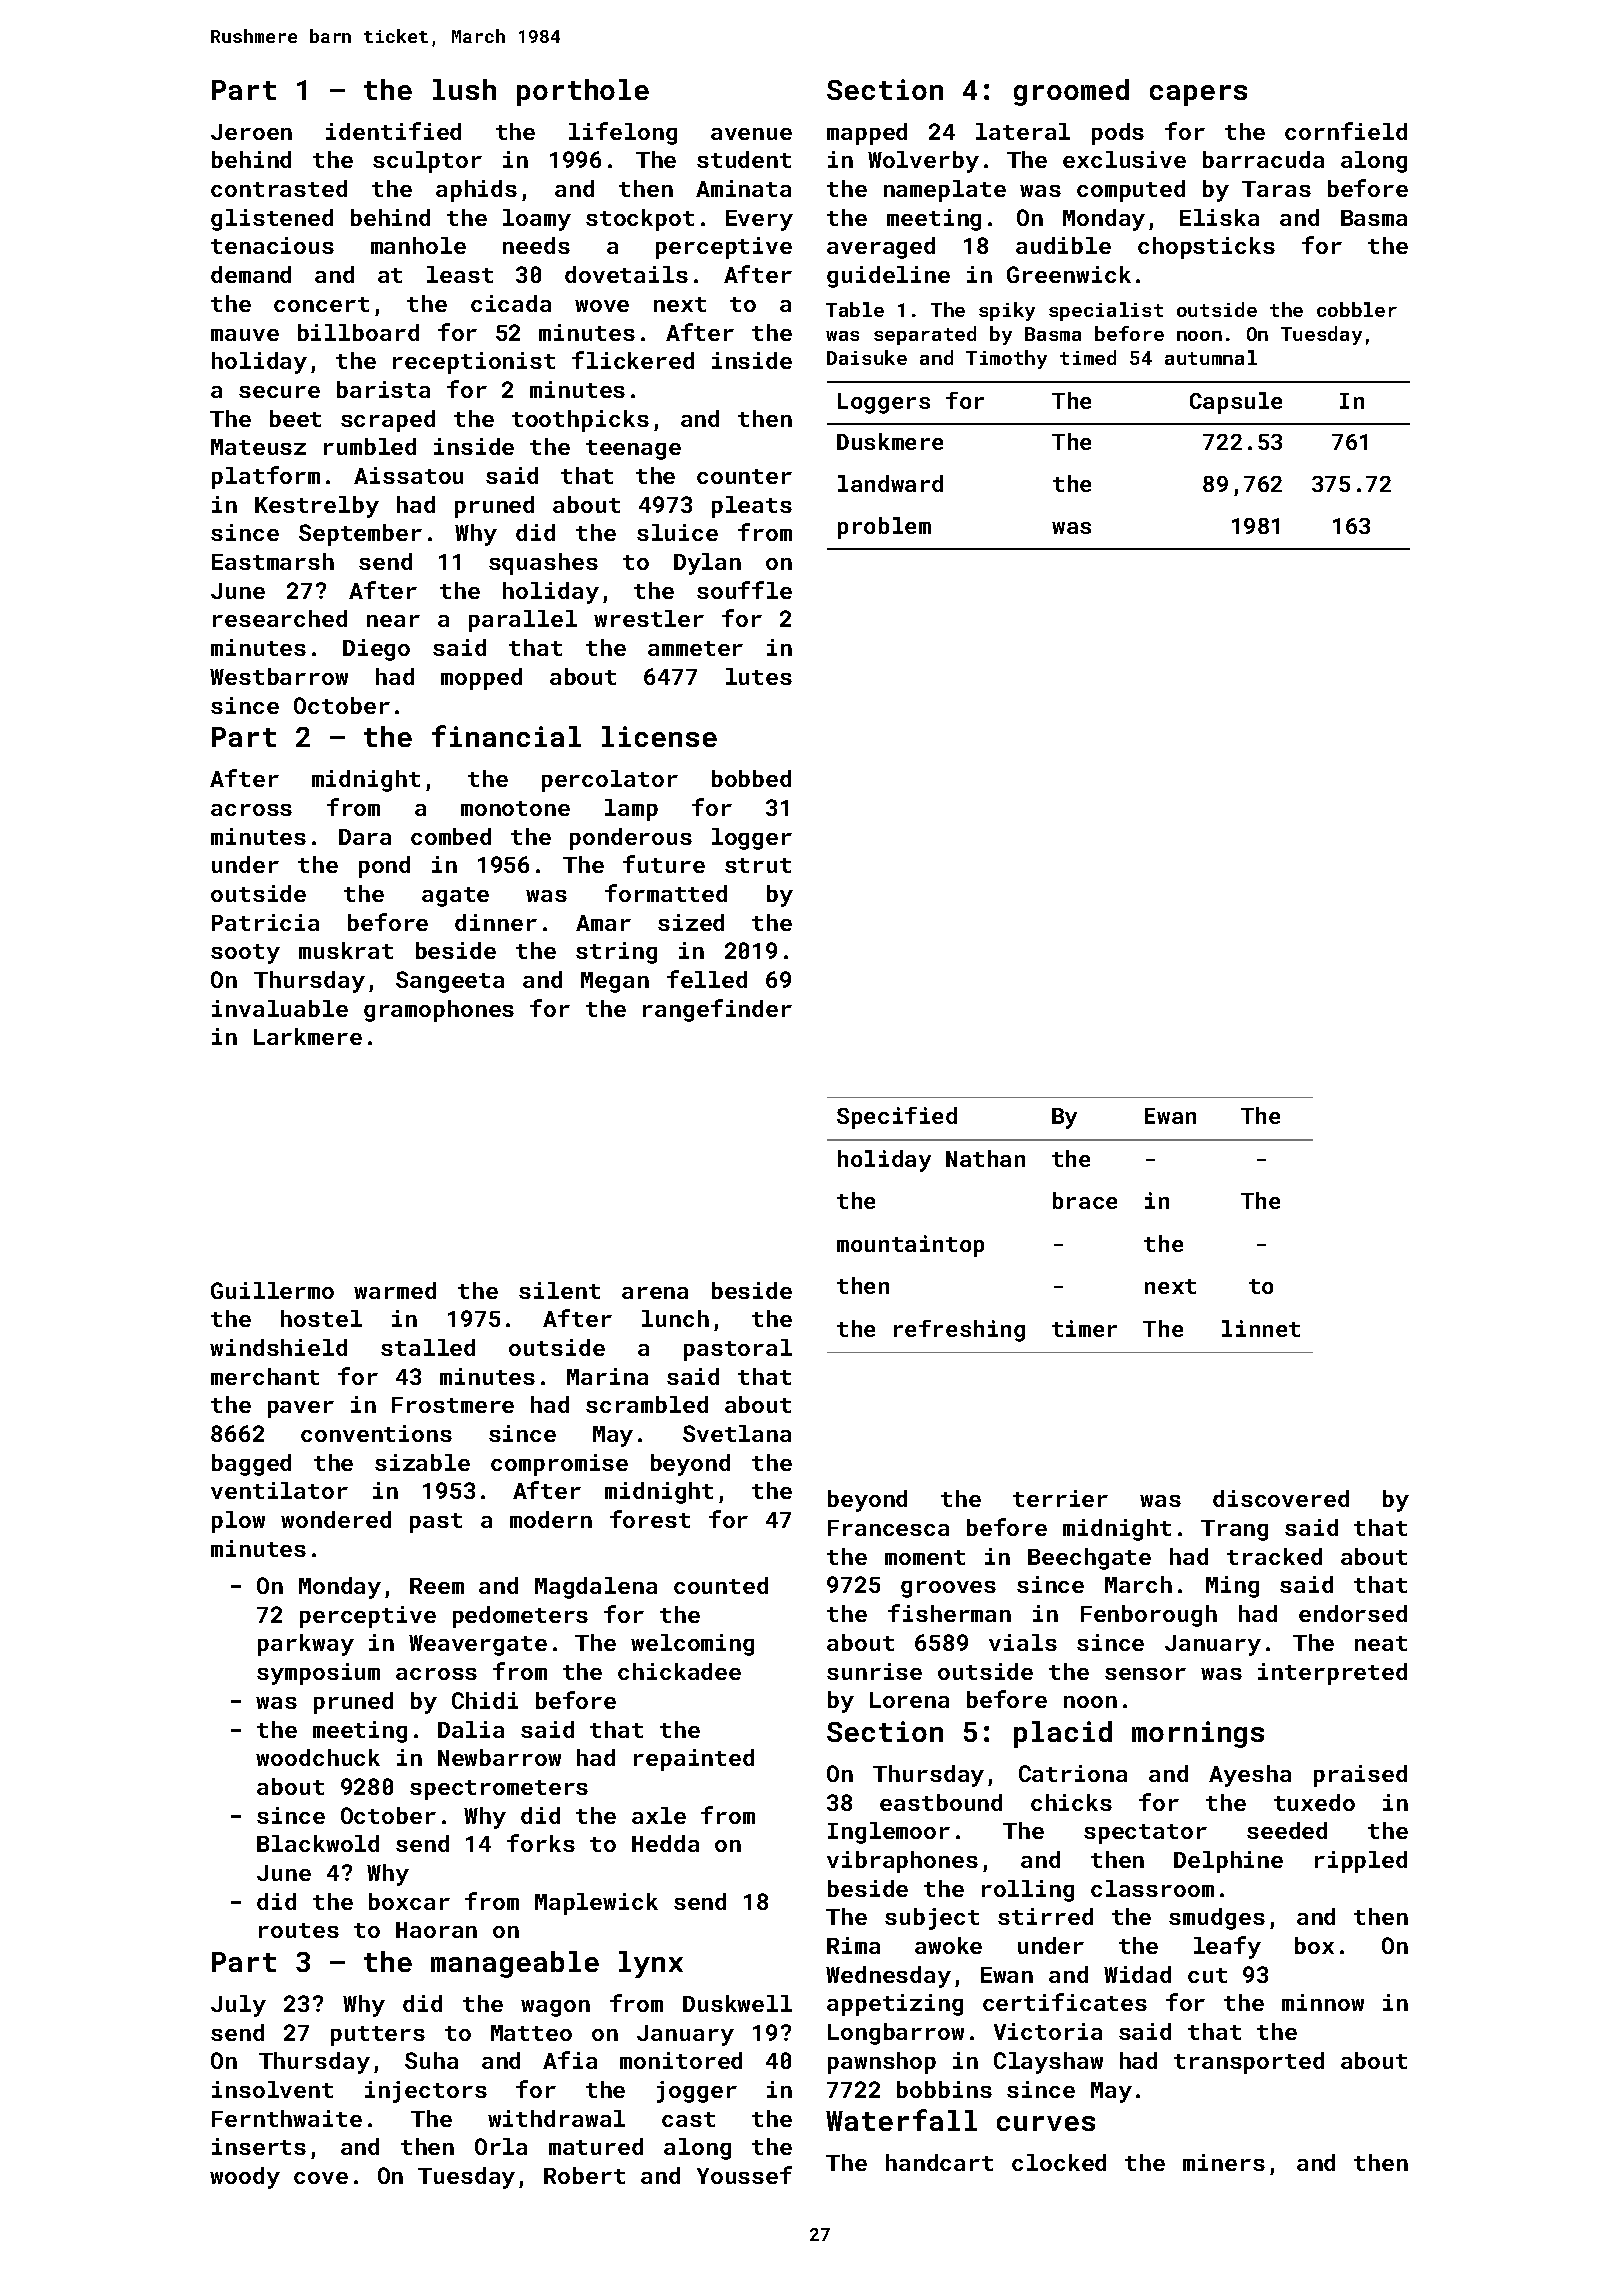 The image size is (1620, 2292). Describe the element at coordinates (543, 564) in the screenshot. I see `squashes` at that location.
